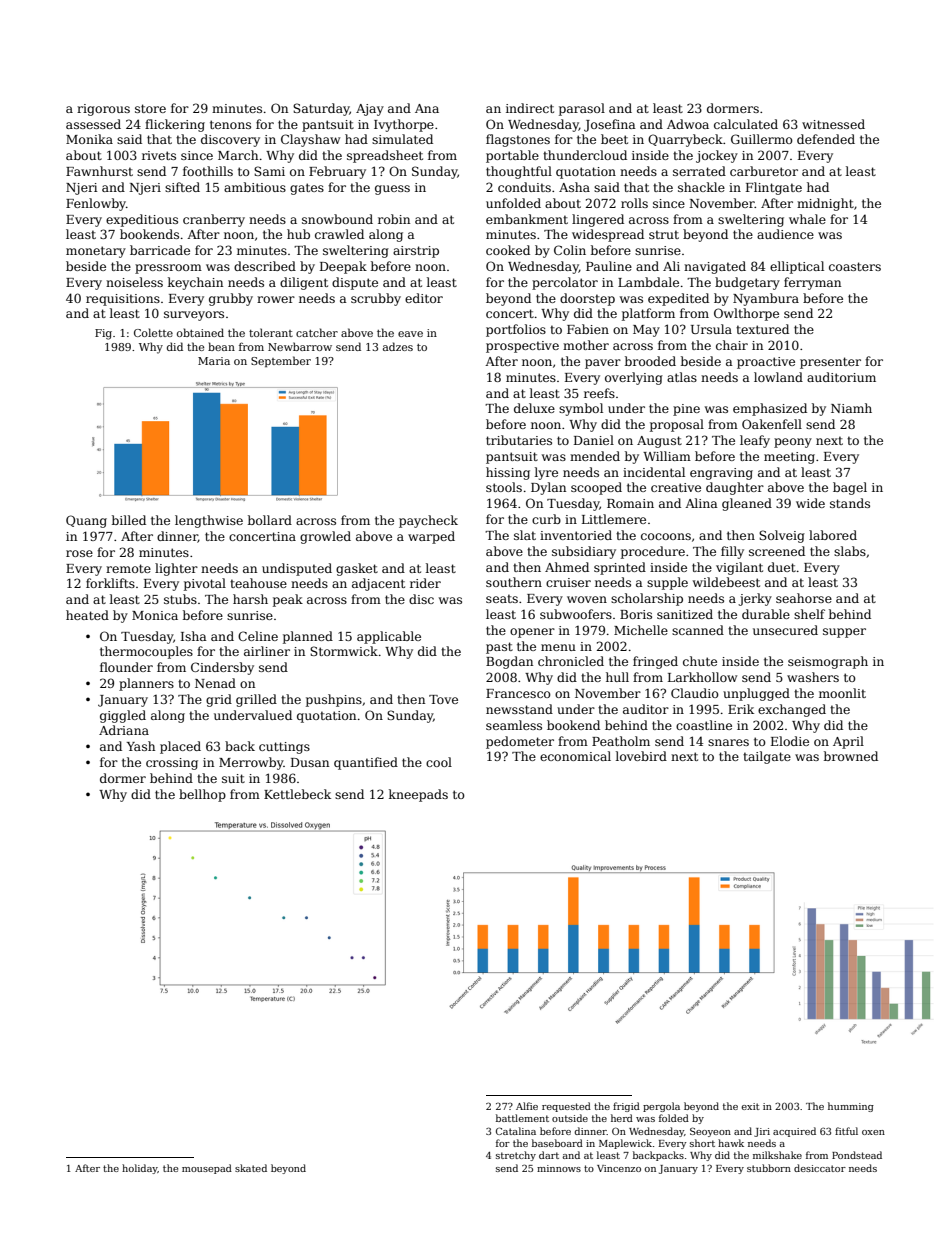 The image size is (952, 1233). Describe the element at coordinates (797, 267) in the screenshot. I see `elliptical` at that location.
